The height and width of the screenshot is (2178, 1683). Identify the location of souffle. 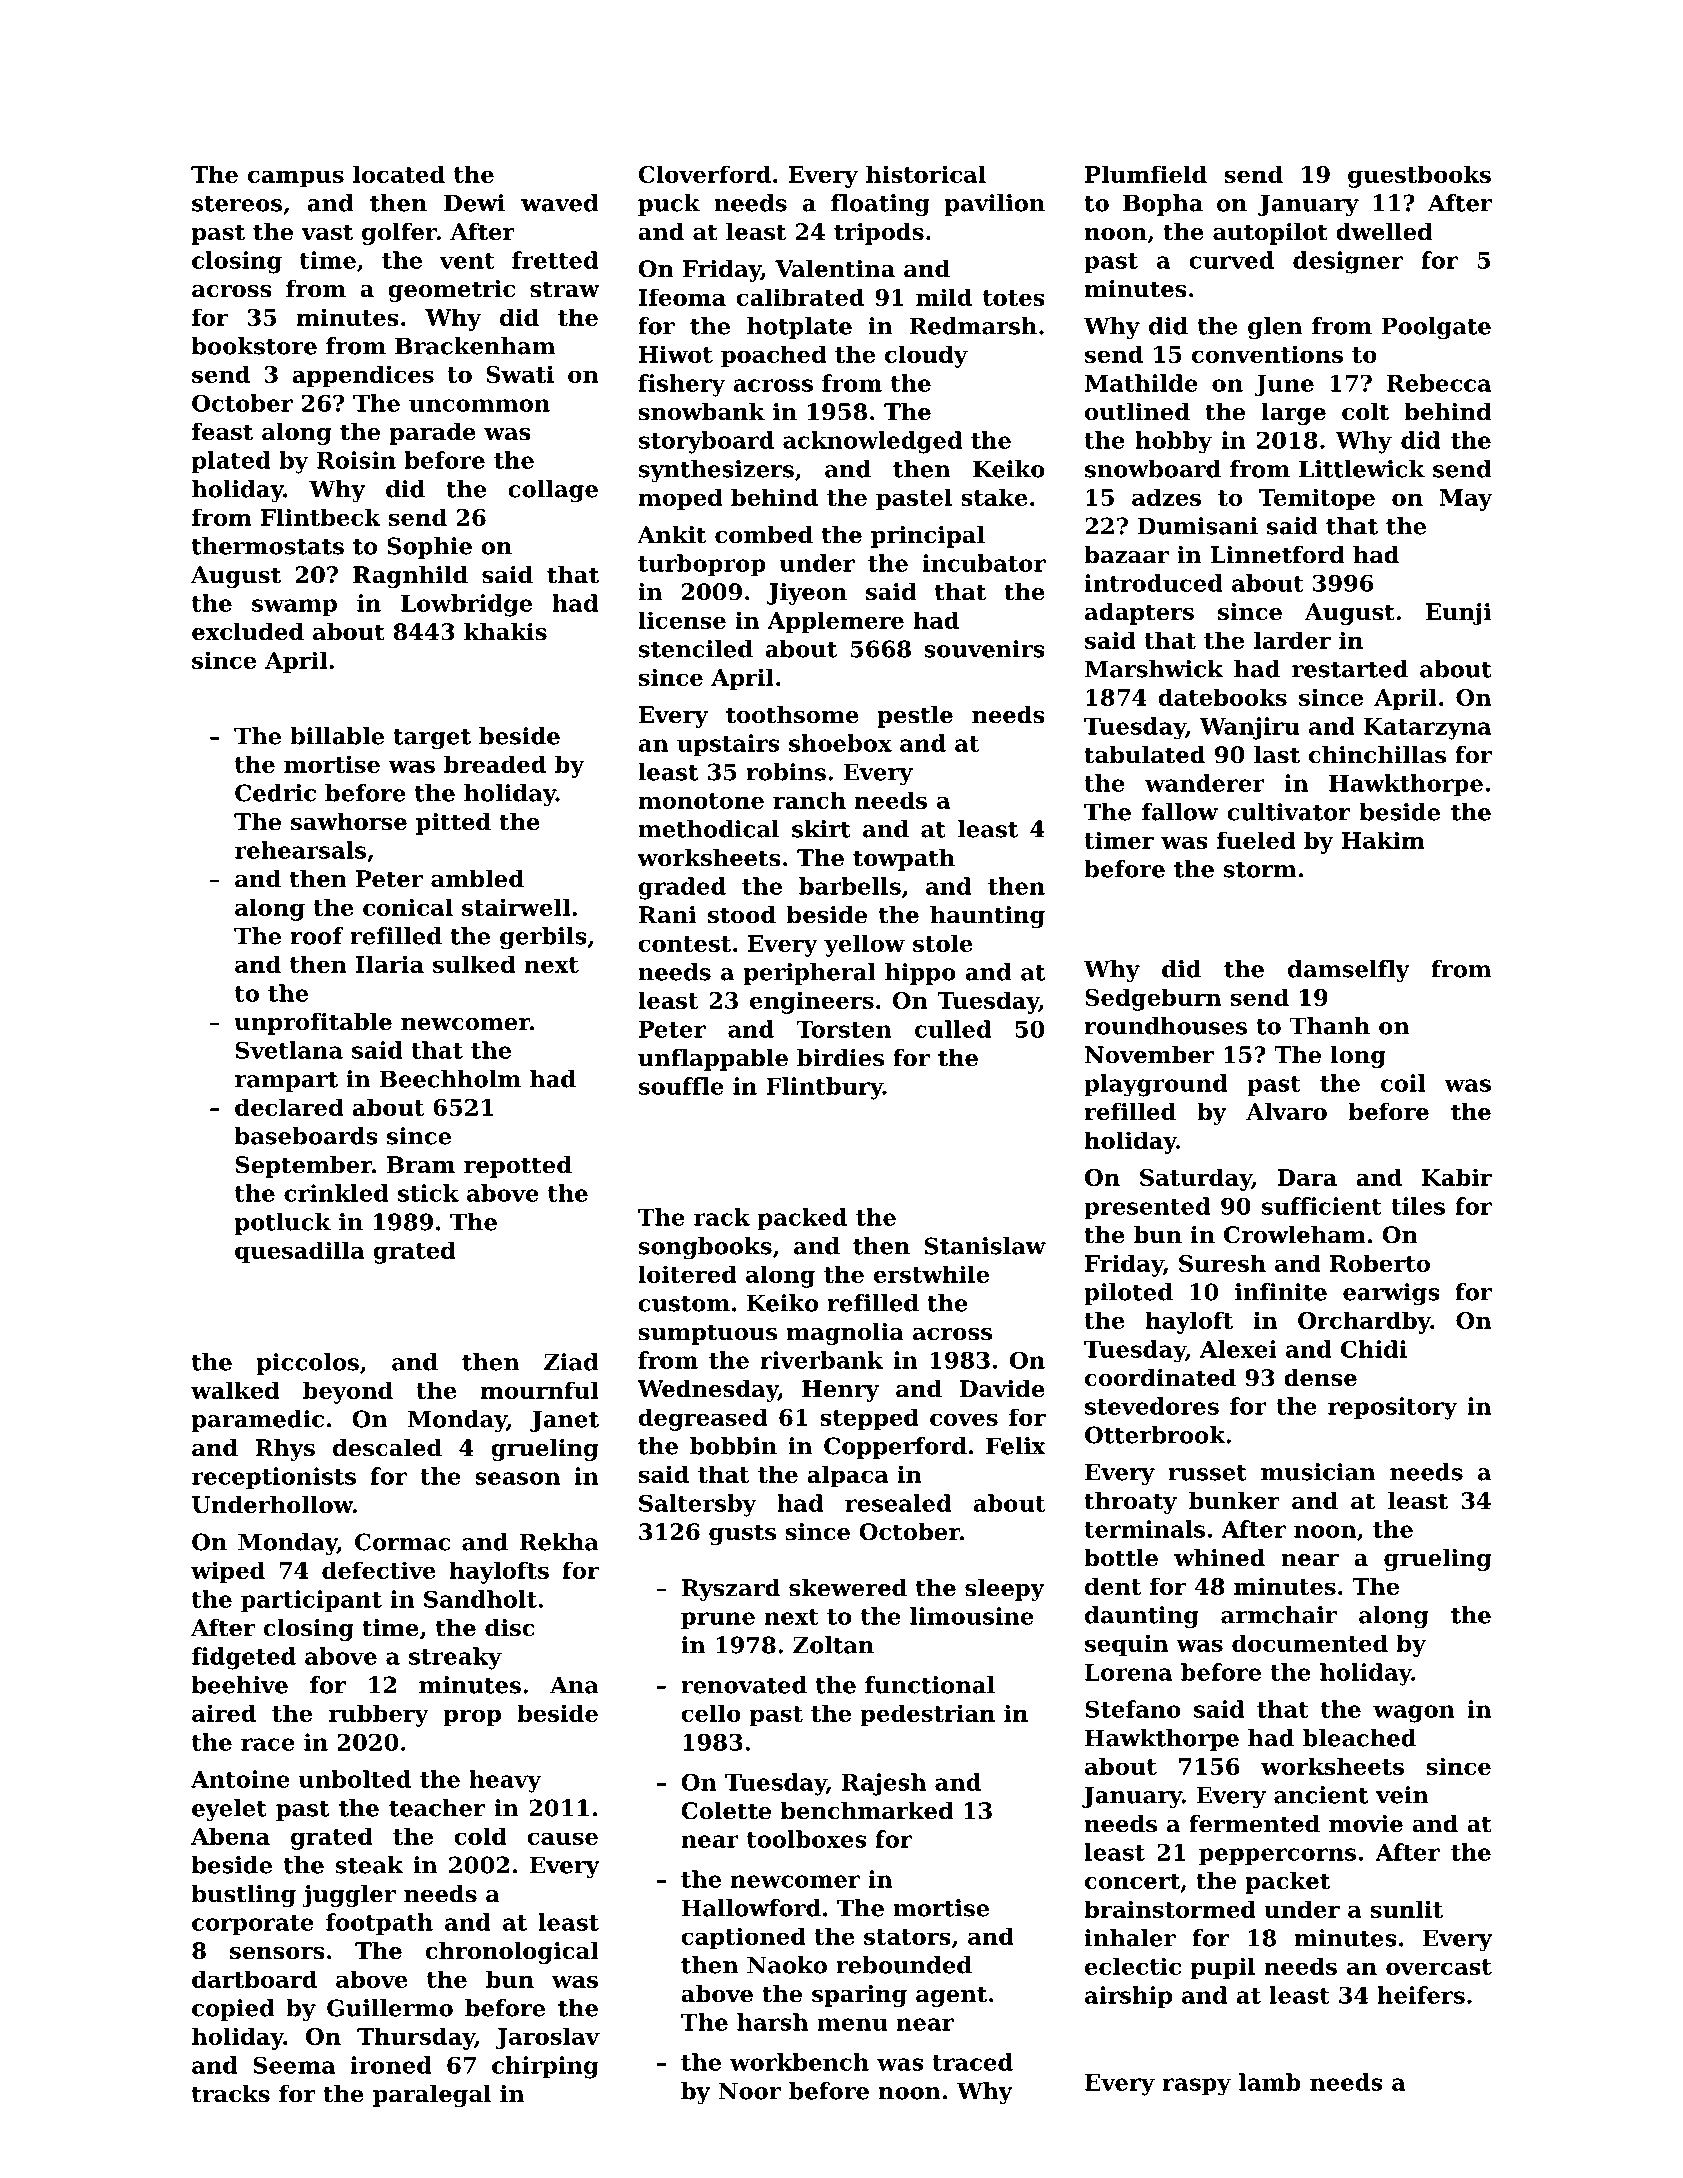
(681, 1086).
